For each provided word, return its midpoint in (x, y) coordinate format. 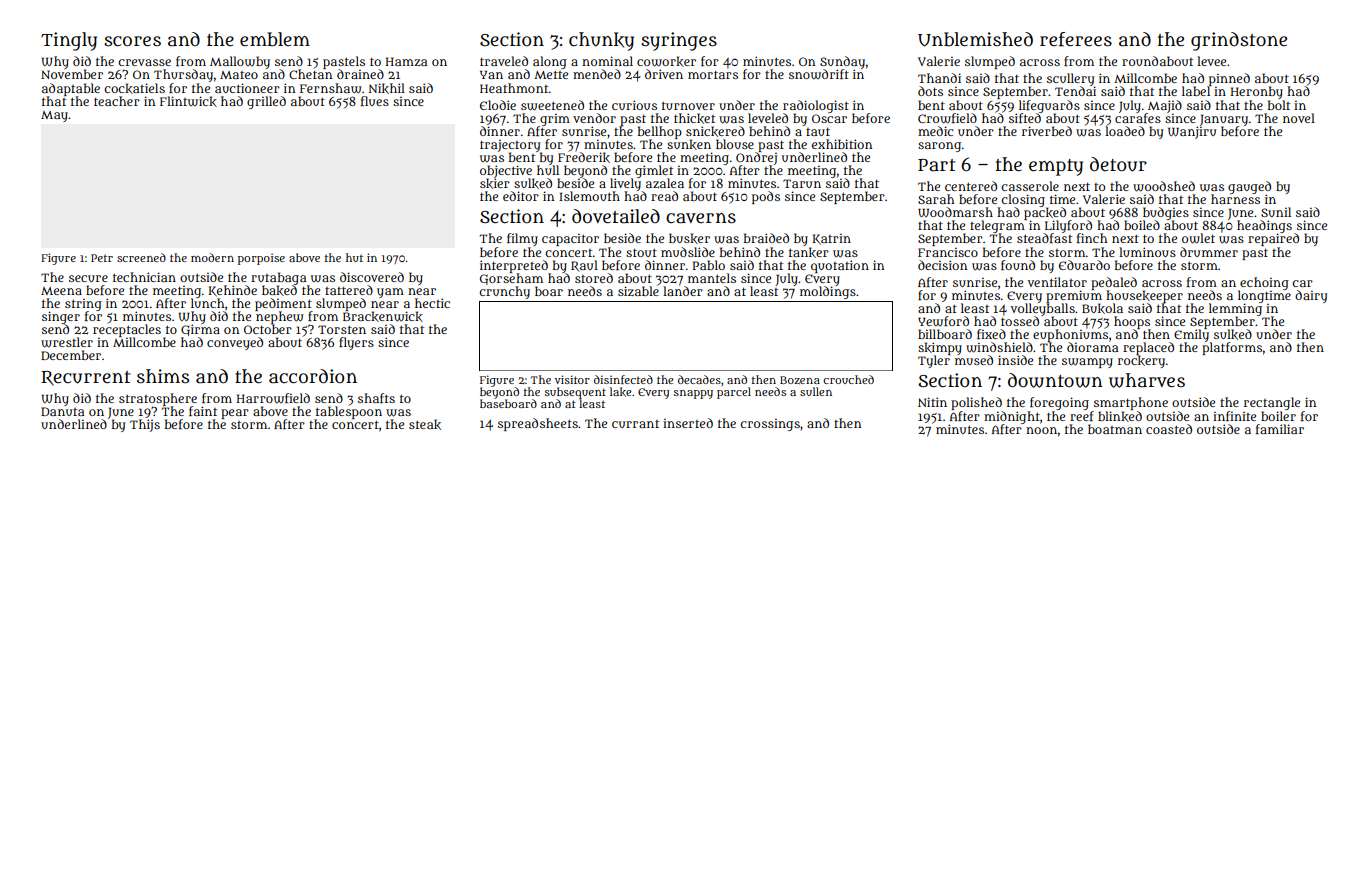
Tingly (69, 41)
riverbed (1047, 131)
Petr (102, 258)
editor (521, 196)
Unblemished (975, 39)
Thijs (145, 425)
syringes (679, 41)
